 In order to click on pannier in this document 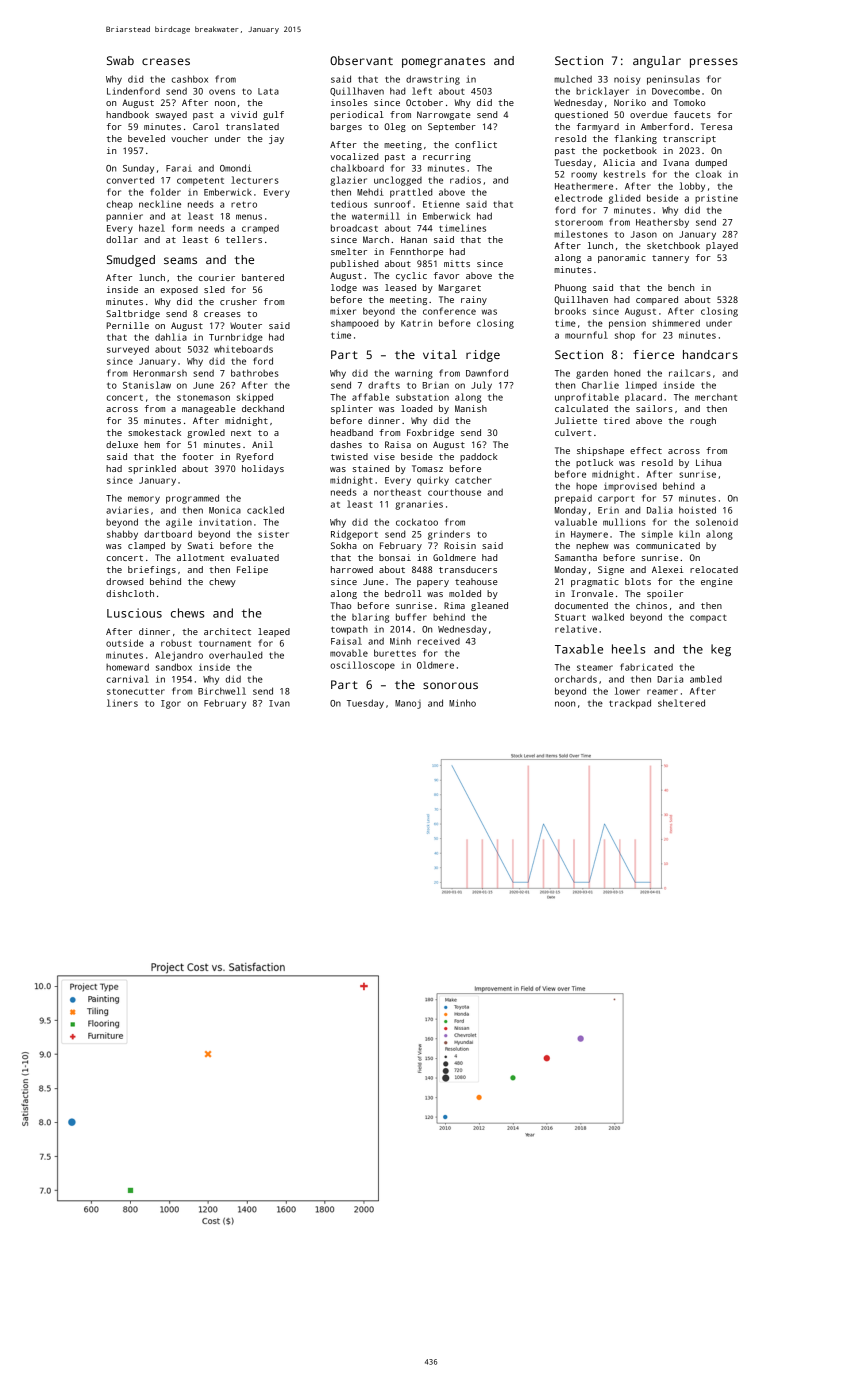, I will do `click(124, 217)`.
